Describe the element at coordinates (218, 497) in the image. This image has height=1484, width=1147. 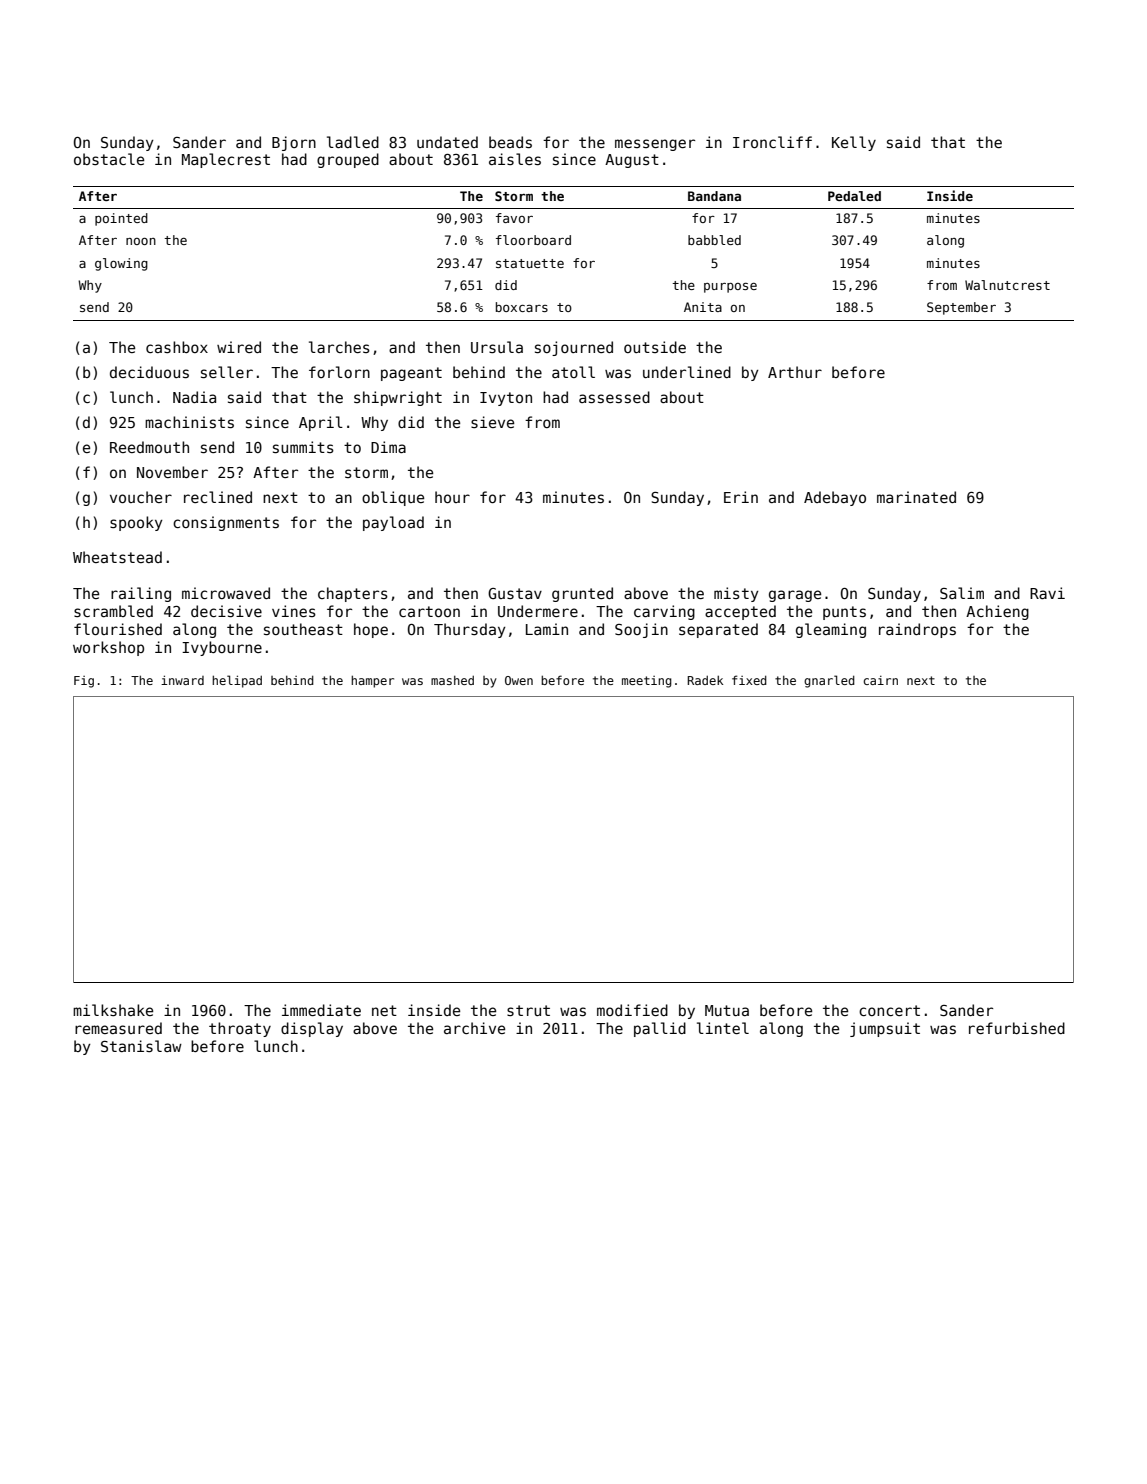
I see `reclined` at that location.
